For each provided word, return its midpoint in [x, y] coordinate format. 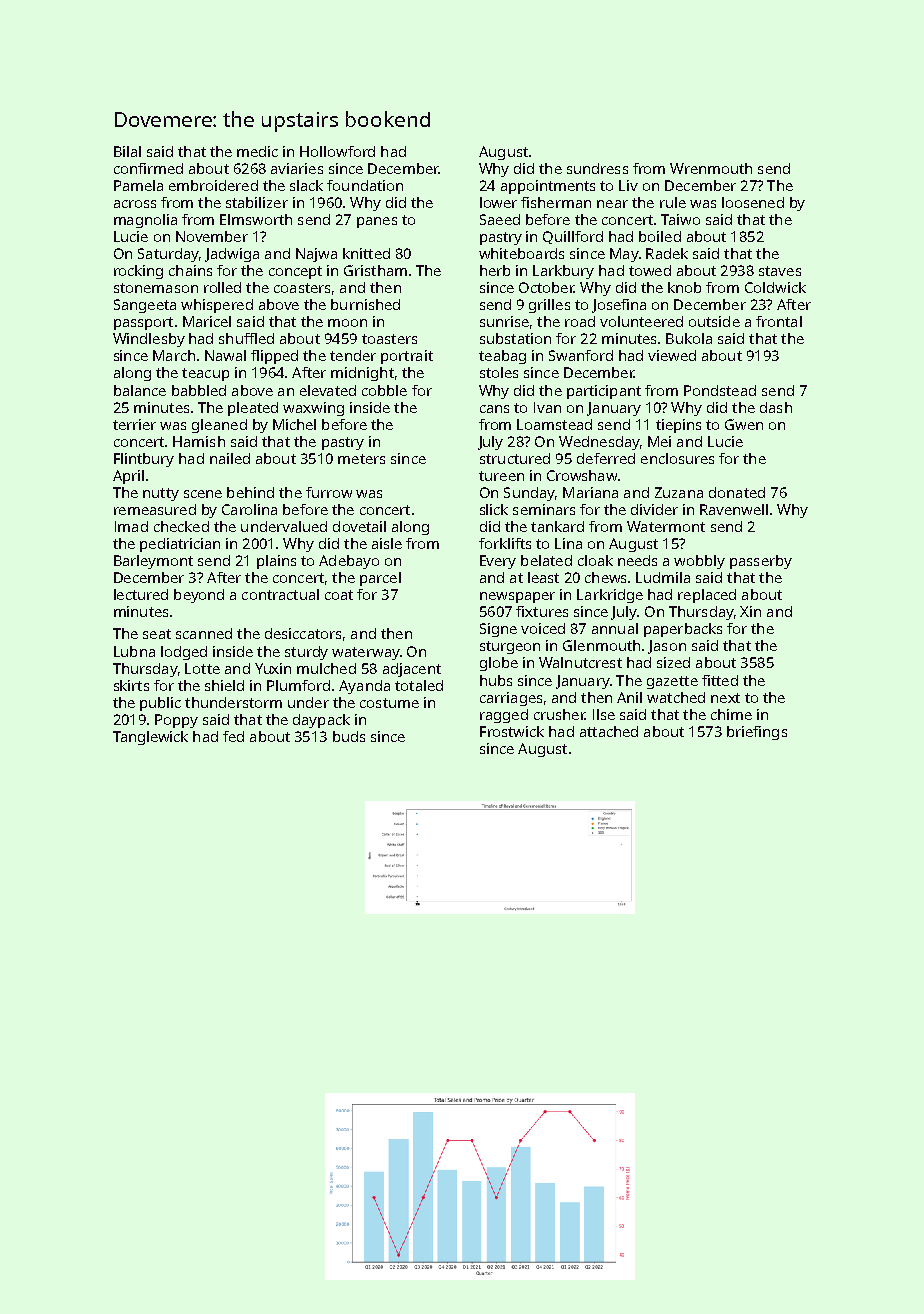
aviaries [297, 168]
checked [181, 526]
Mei [659, 441]
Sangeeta [145, 306]
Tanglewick [150, 738]
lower [498, 202]
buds [349, 736]
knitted [366, 253]
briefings [757, 733]
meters [361, 459]
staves [780, 271]
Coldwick [775, 287]
